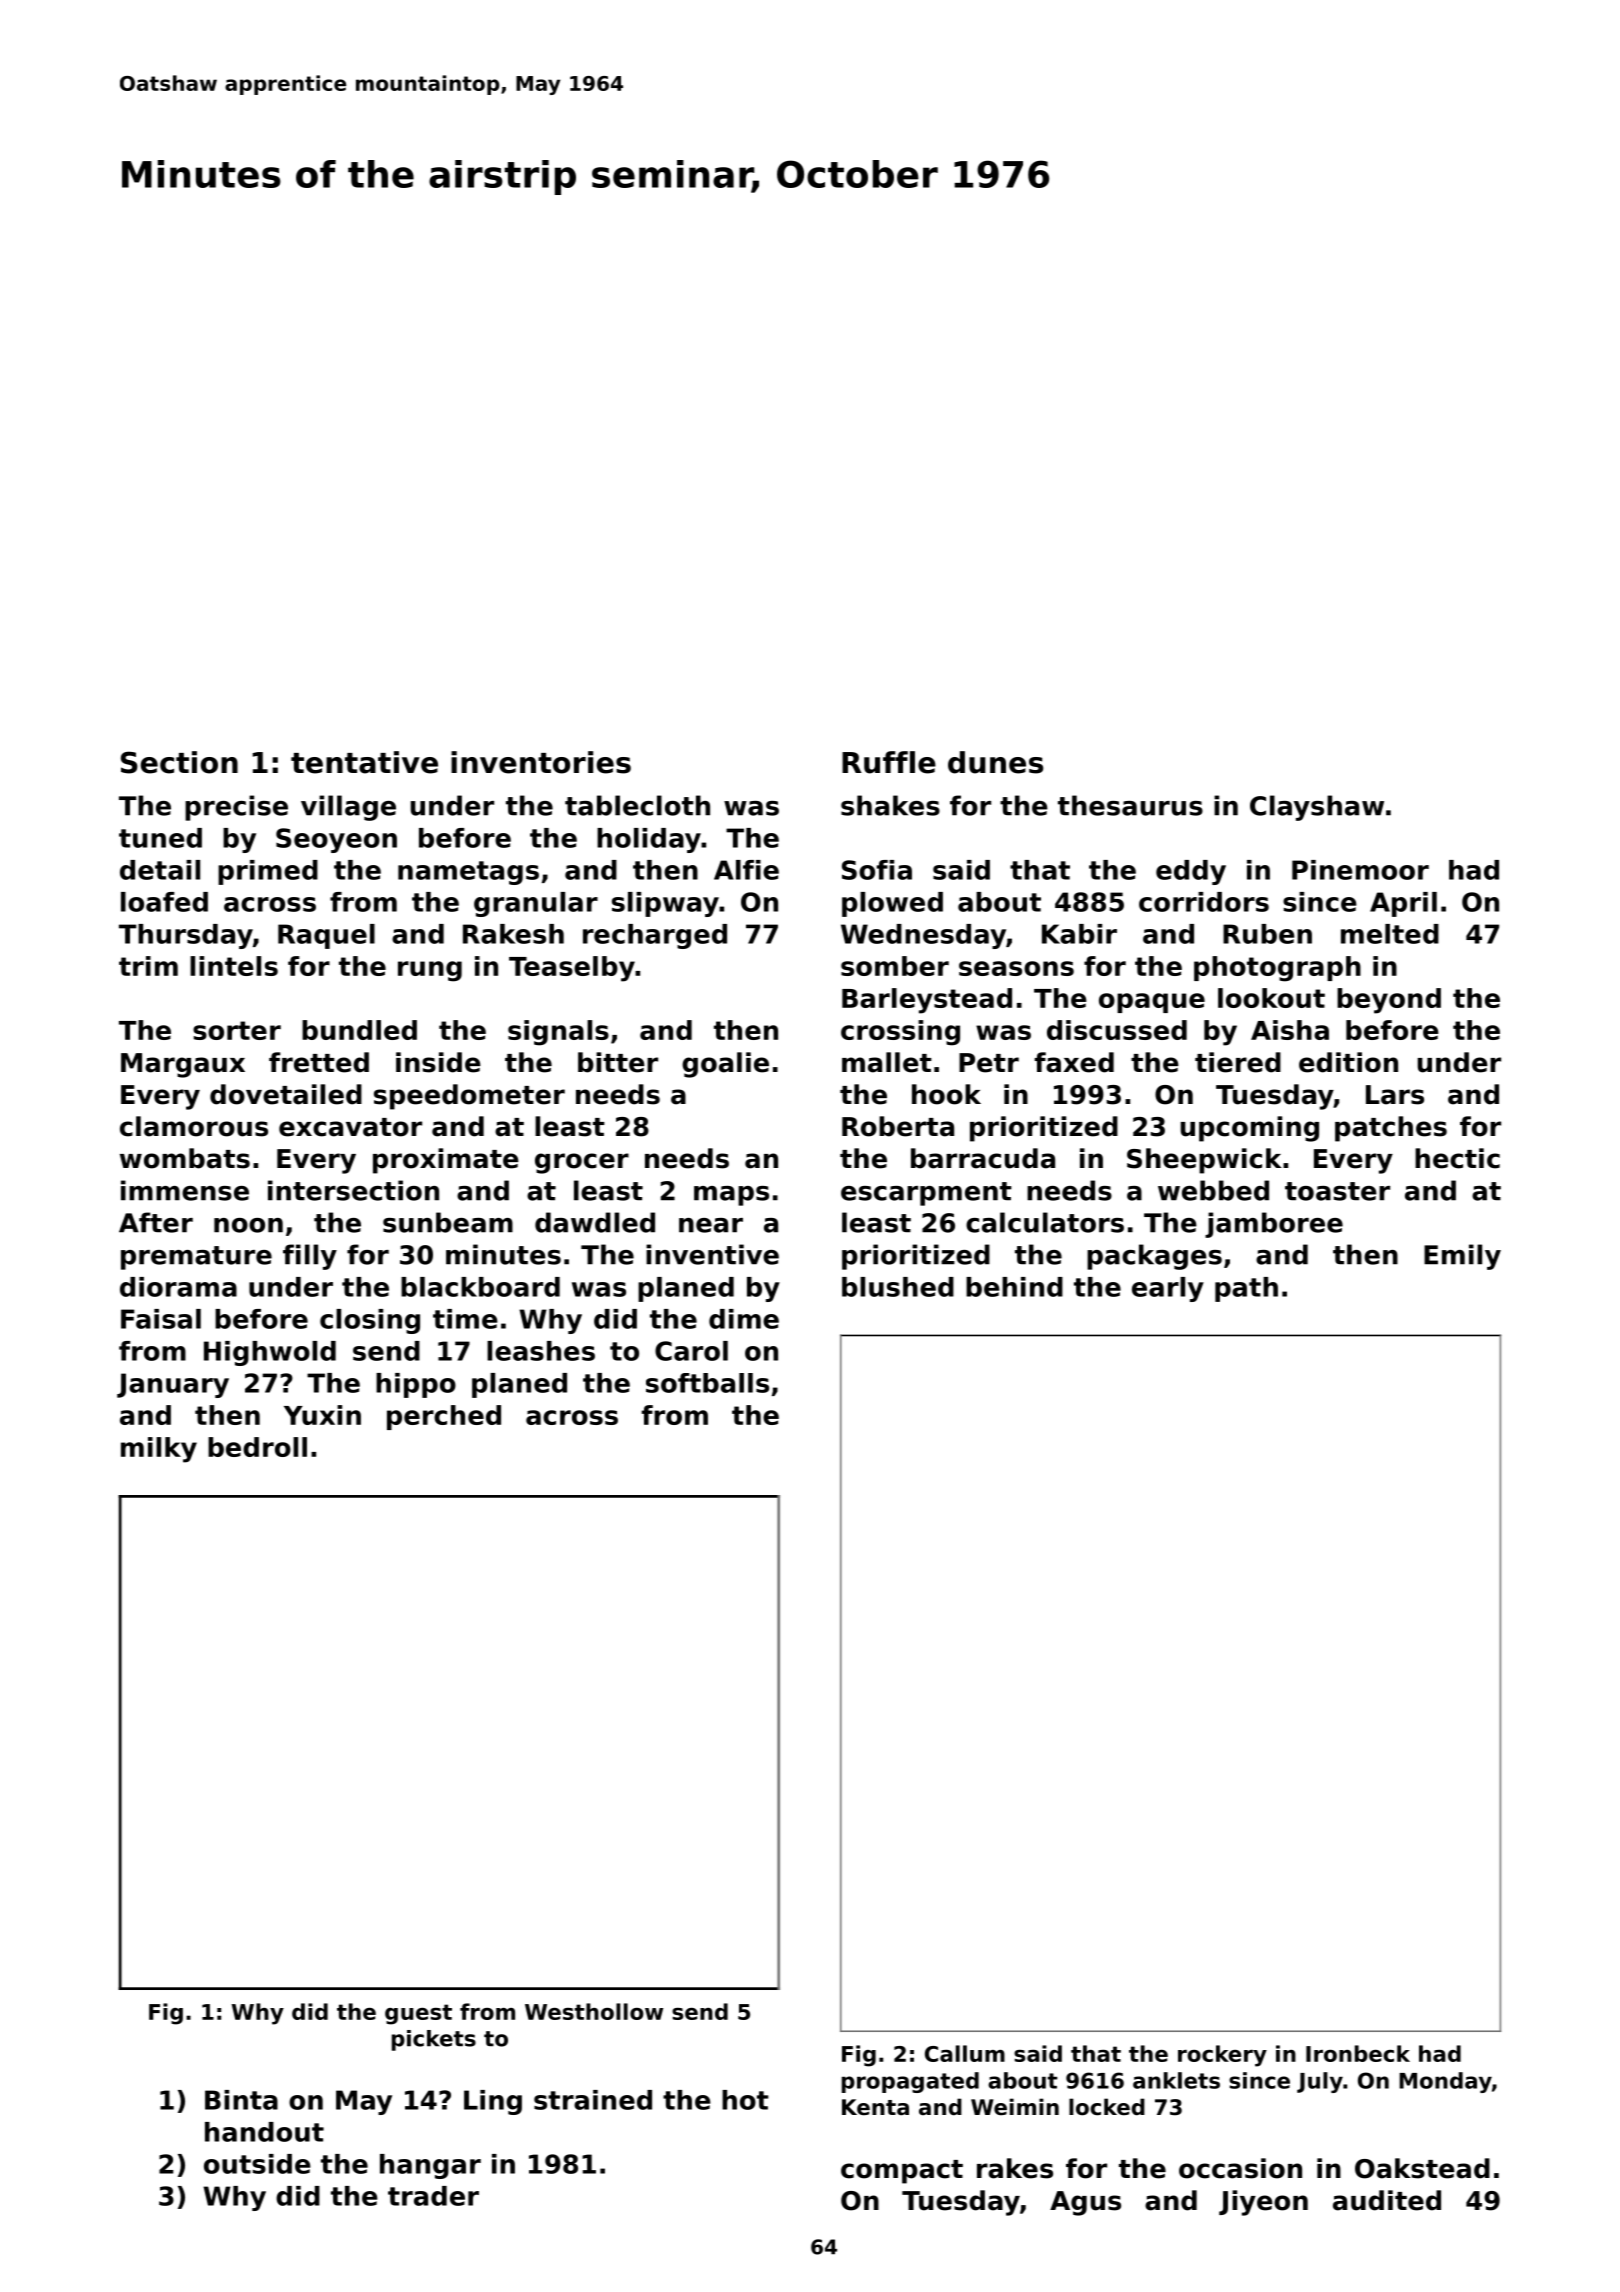 The height and width of the screenshot is (2292, 1620). I want to click on Highwold, so click(270, 1353).
